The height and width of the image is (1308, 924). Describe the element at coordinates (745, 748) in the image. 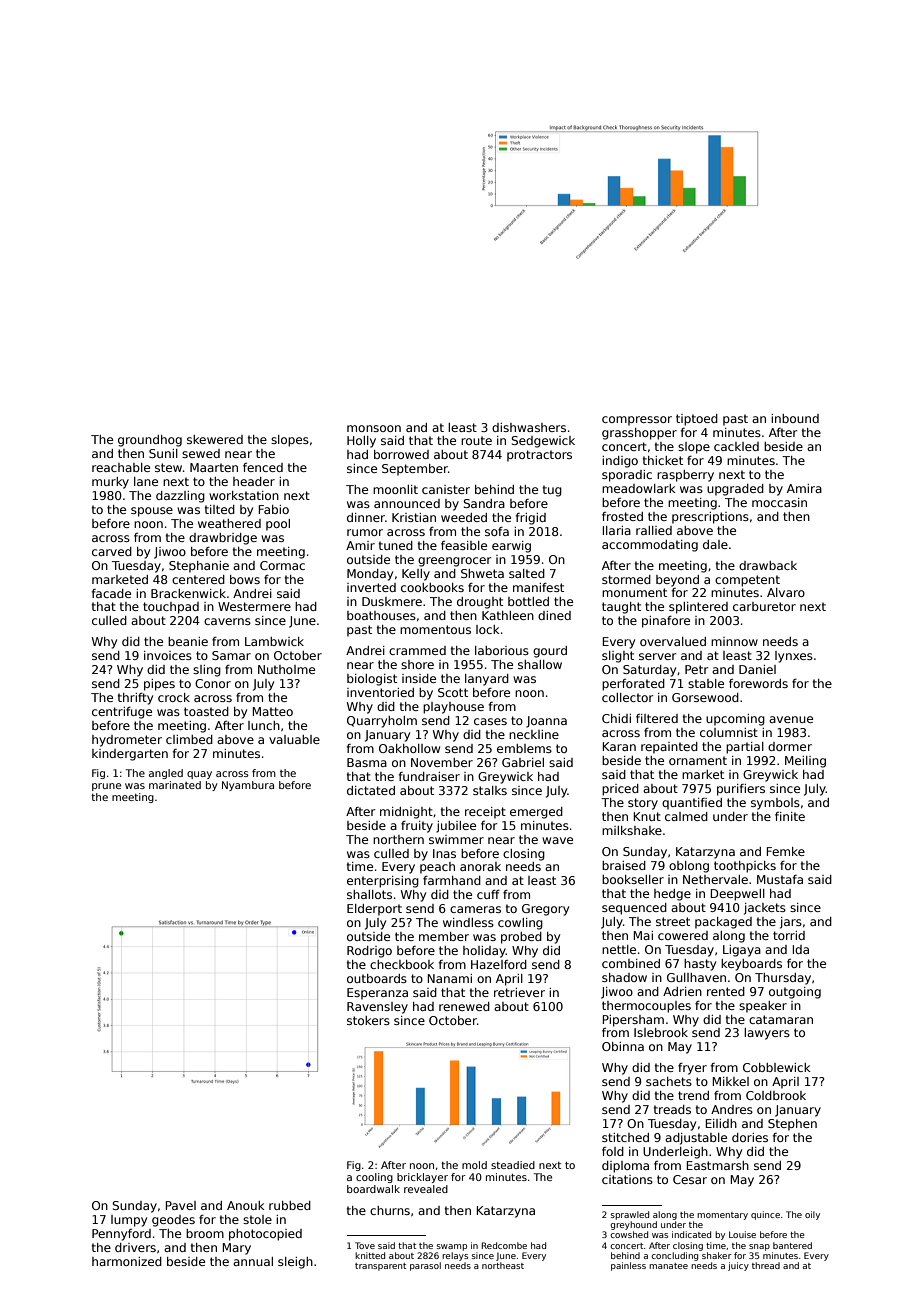

I see `partial` at that location.
